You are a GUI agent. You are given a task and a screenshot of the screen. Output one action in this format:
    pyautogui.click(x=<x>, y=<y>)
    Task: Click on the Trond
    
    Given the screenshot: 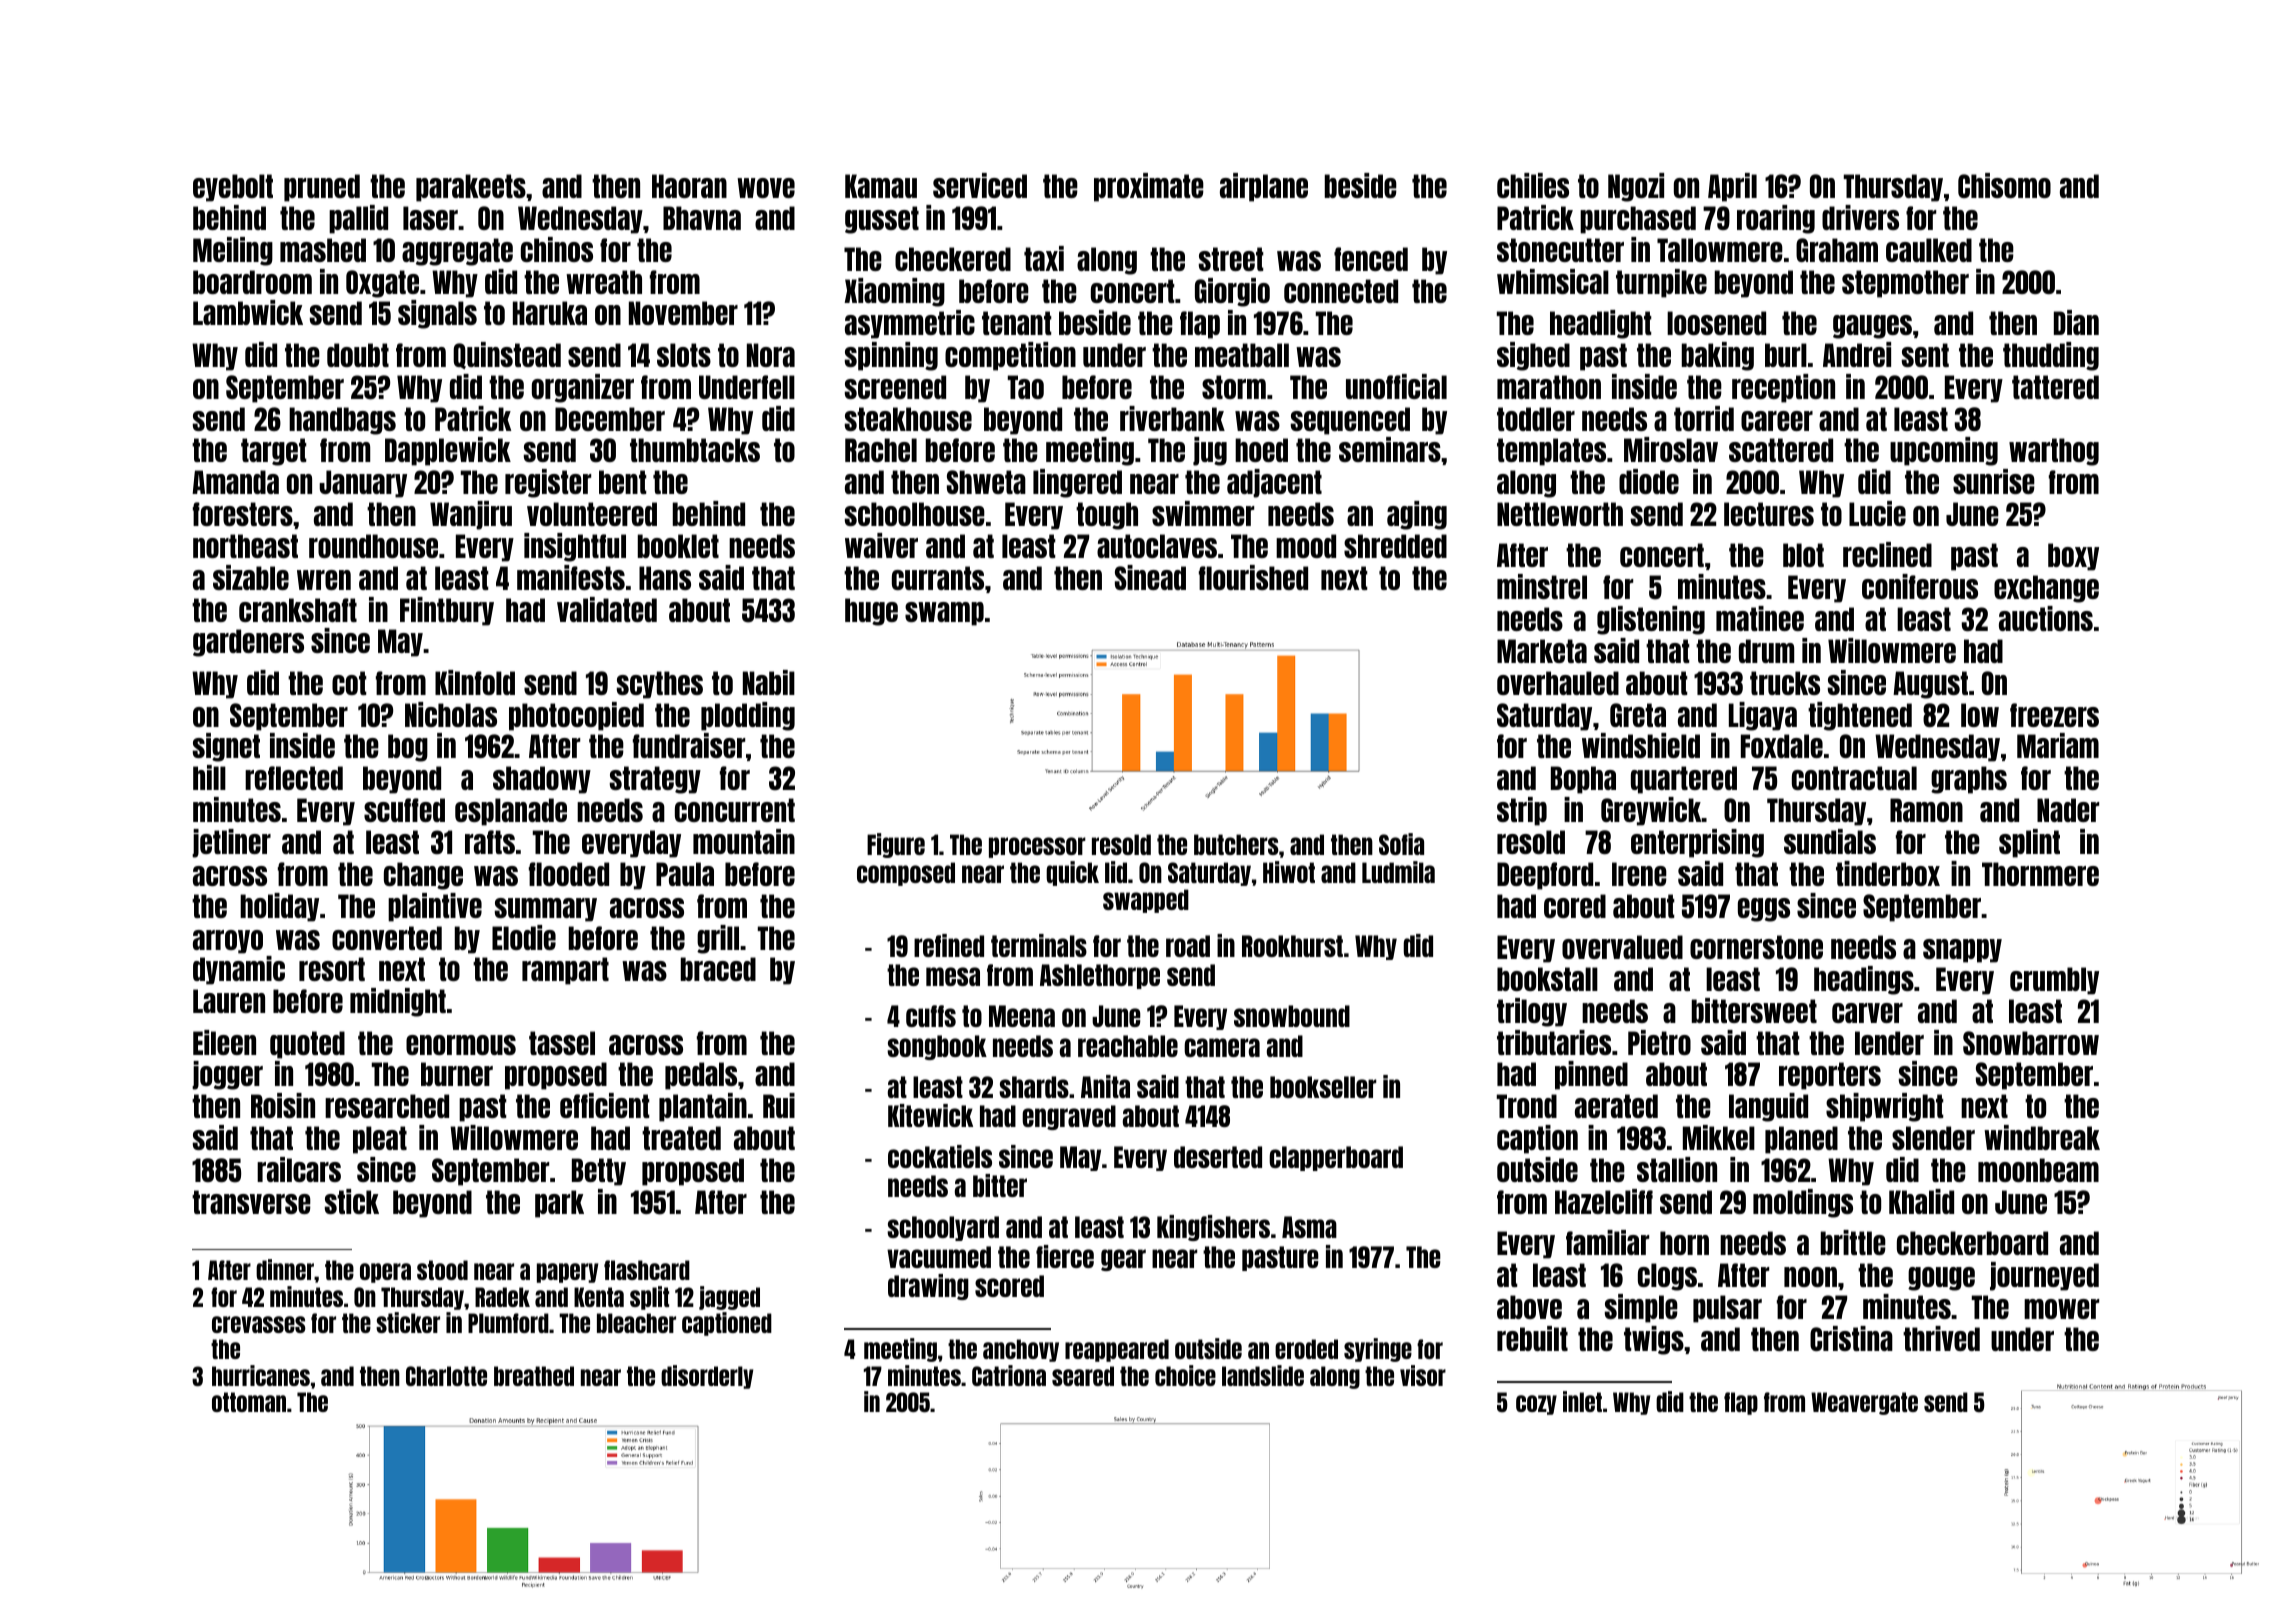 What is the action you would take?
    pyautogui.click(x=1527, y=1106)
